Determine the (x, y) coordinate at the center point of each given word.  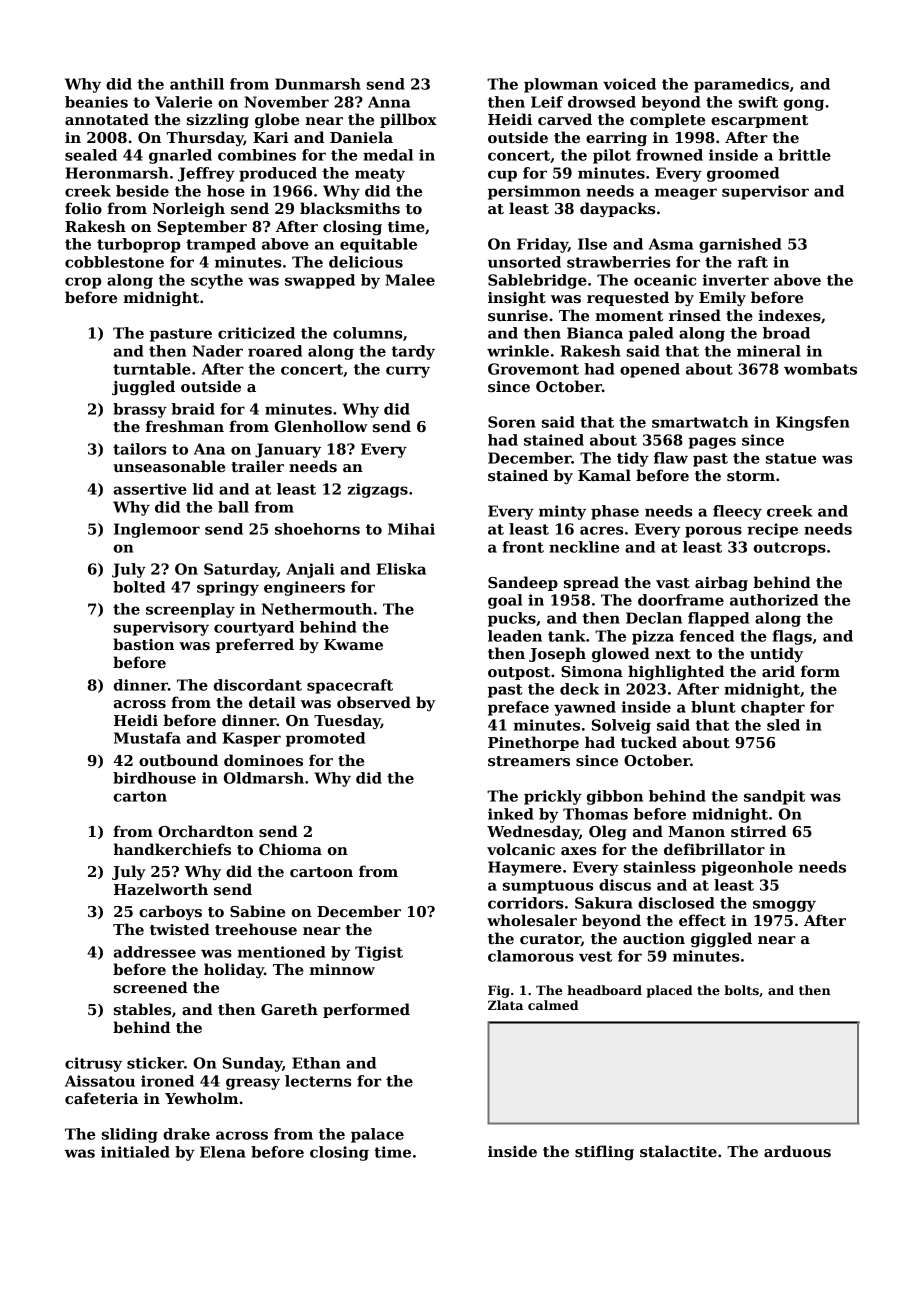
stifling (604, 1152)
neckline (584, 547)
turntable (152, 369)
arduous (797, 1151)
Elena (223, 1152)
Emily (722, 298)
